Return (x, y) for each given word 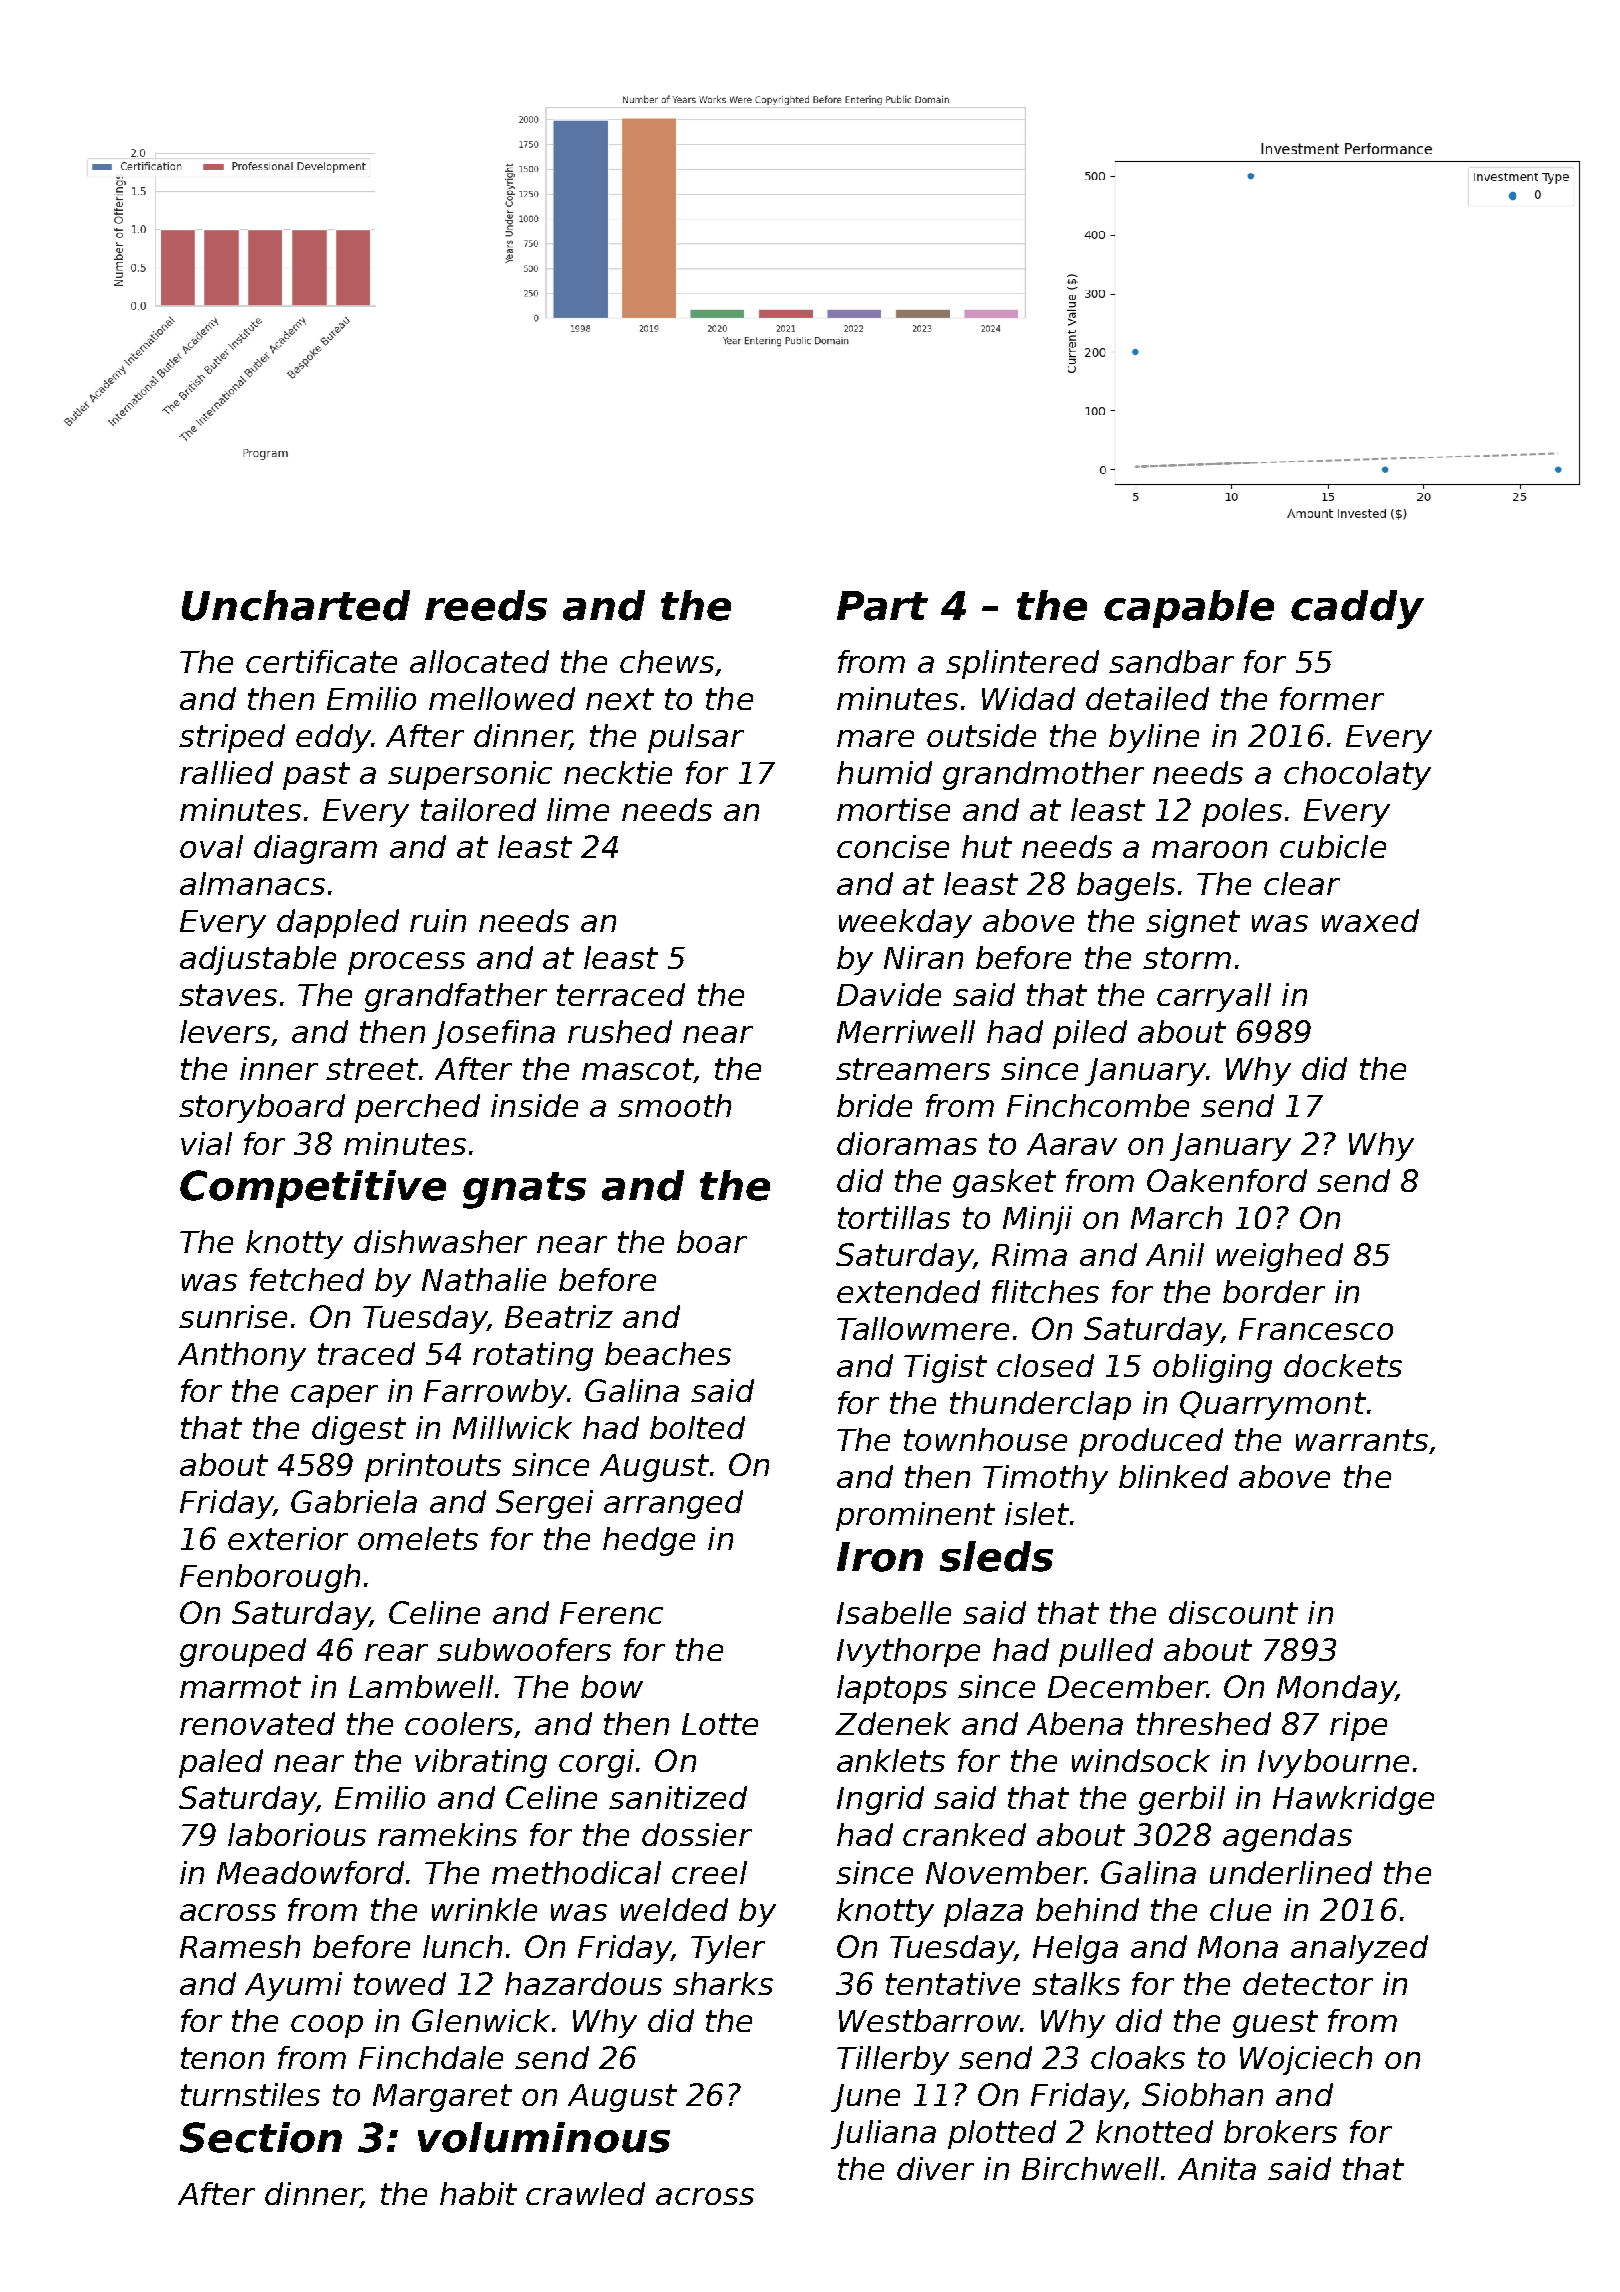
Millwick (512, 1427)
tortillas (894, 1217)
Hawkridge (1353, 1800)
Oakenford (1227, 1180)
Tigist (945, 1368)
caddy (1357, 609)
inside (534, 1105)
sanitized (678, 1797)
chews (667, 661)
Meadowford (310, 1872)
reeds (486, 605)
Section (261, 2137)
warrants (1362, 1440)
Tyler (728, 1949)
